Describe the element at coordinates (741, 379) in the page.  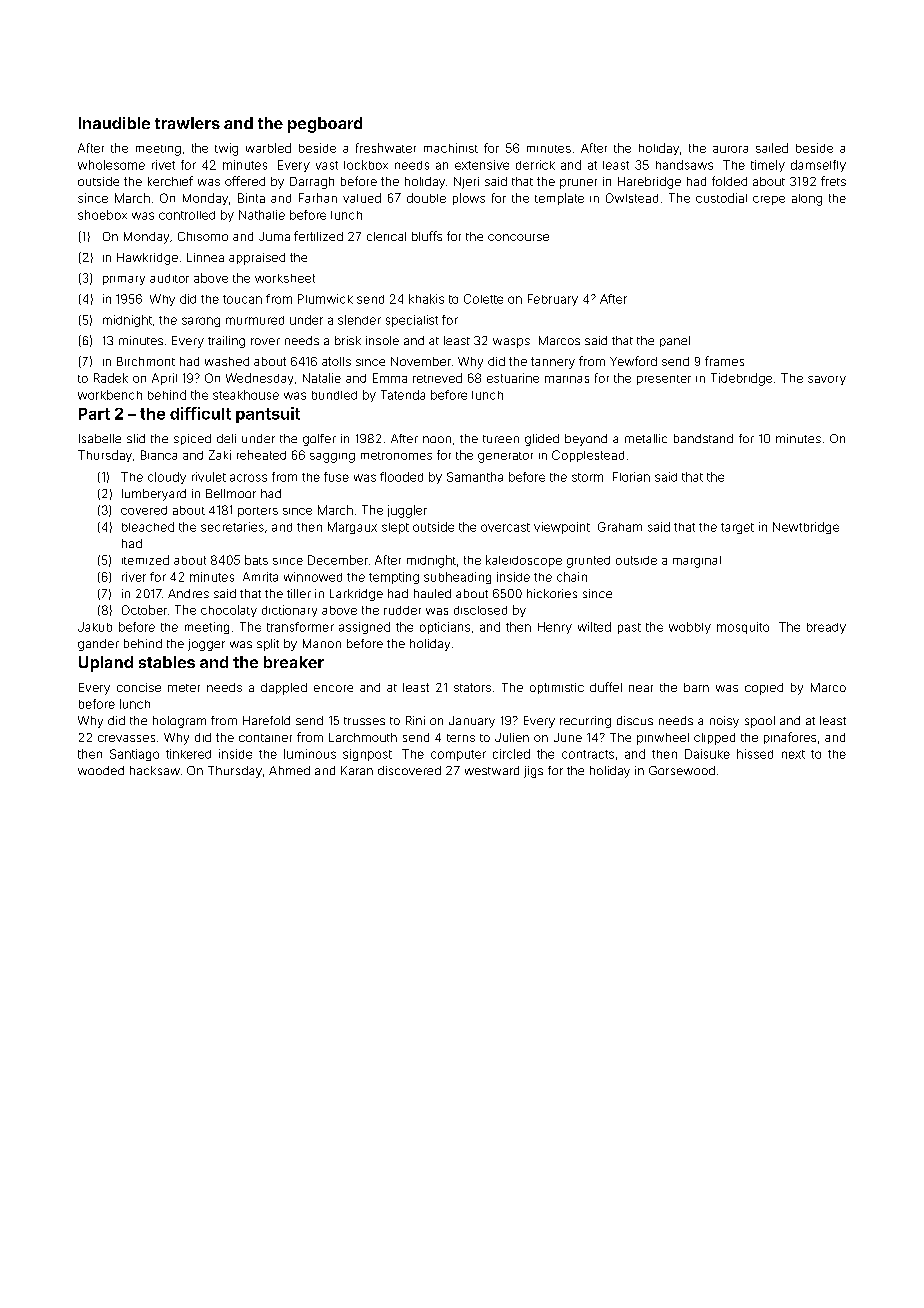
I see `Tidebridge` at that location.
